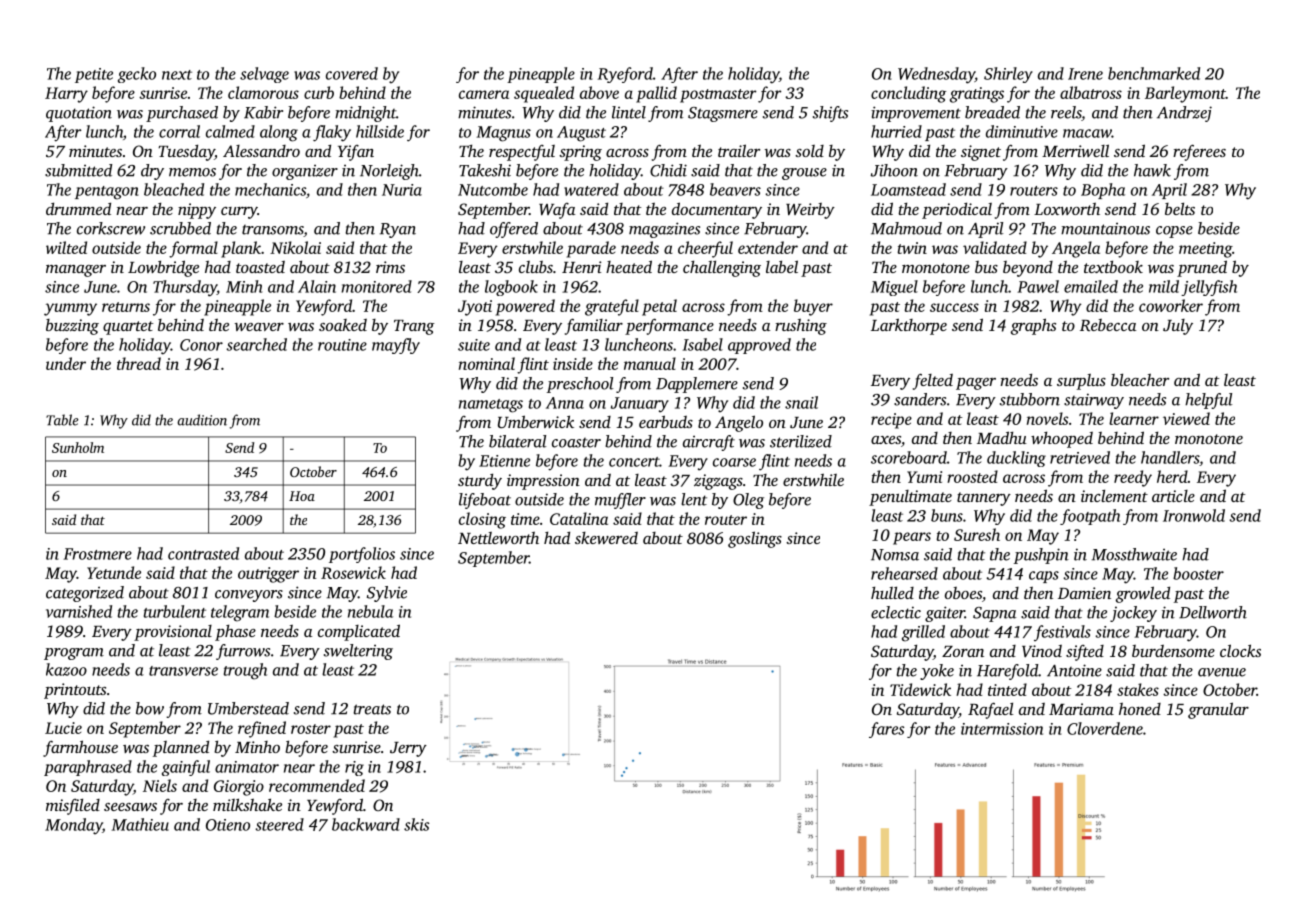  Describe the element at coordinates (416, 824) in the page. I see `skis` at that location.
